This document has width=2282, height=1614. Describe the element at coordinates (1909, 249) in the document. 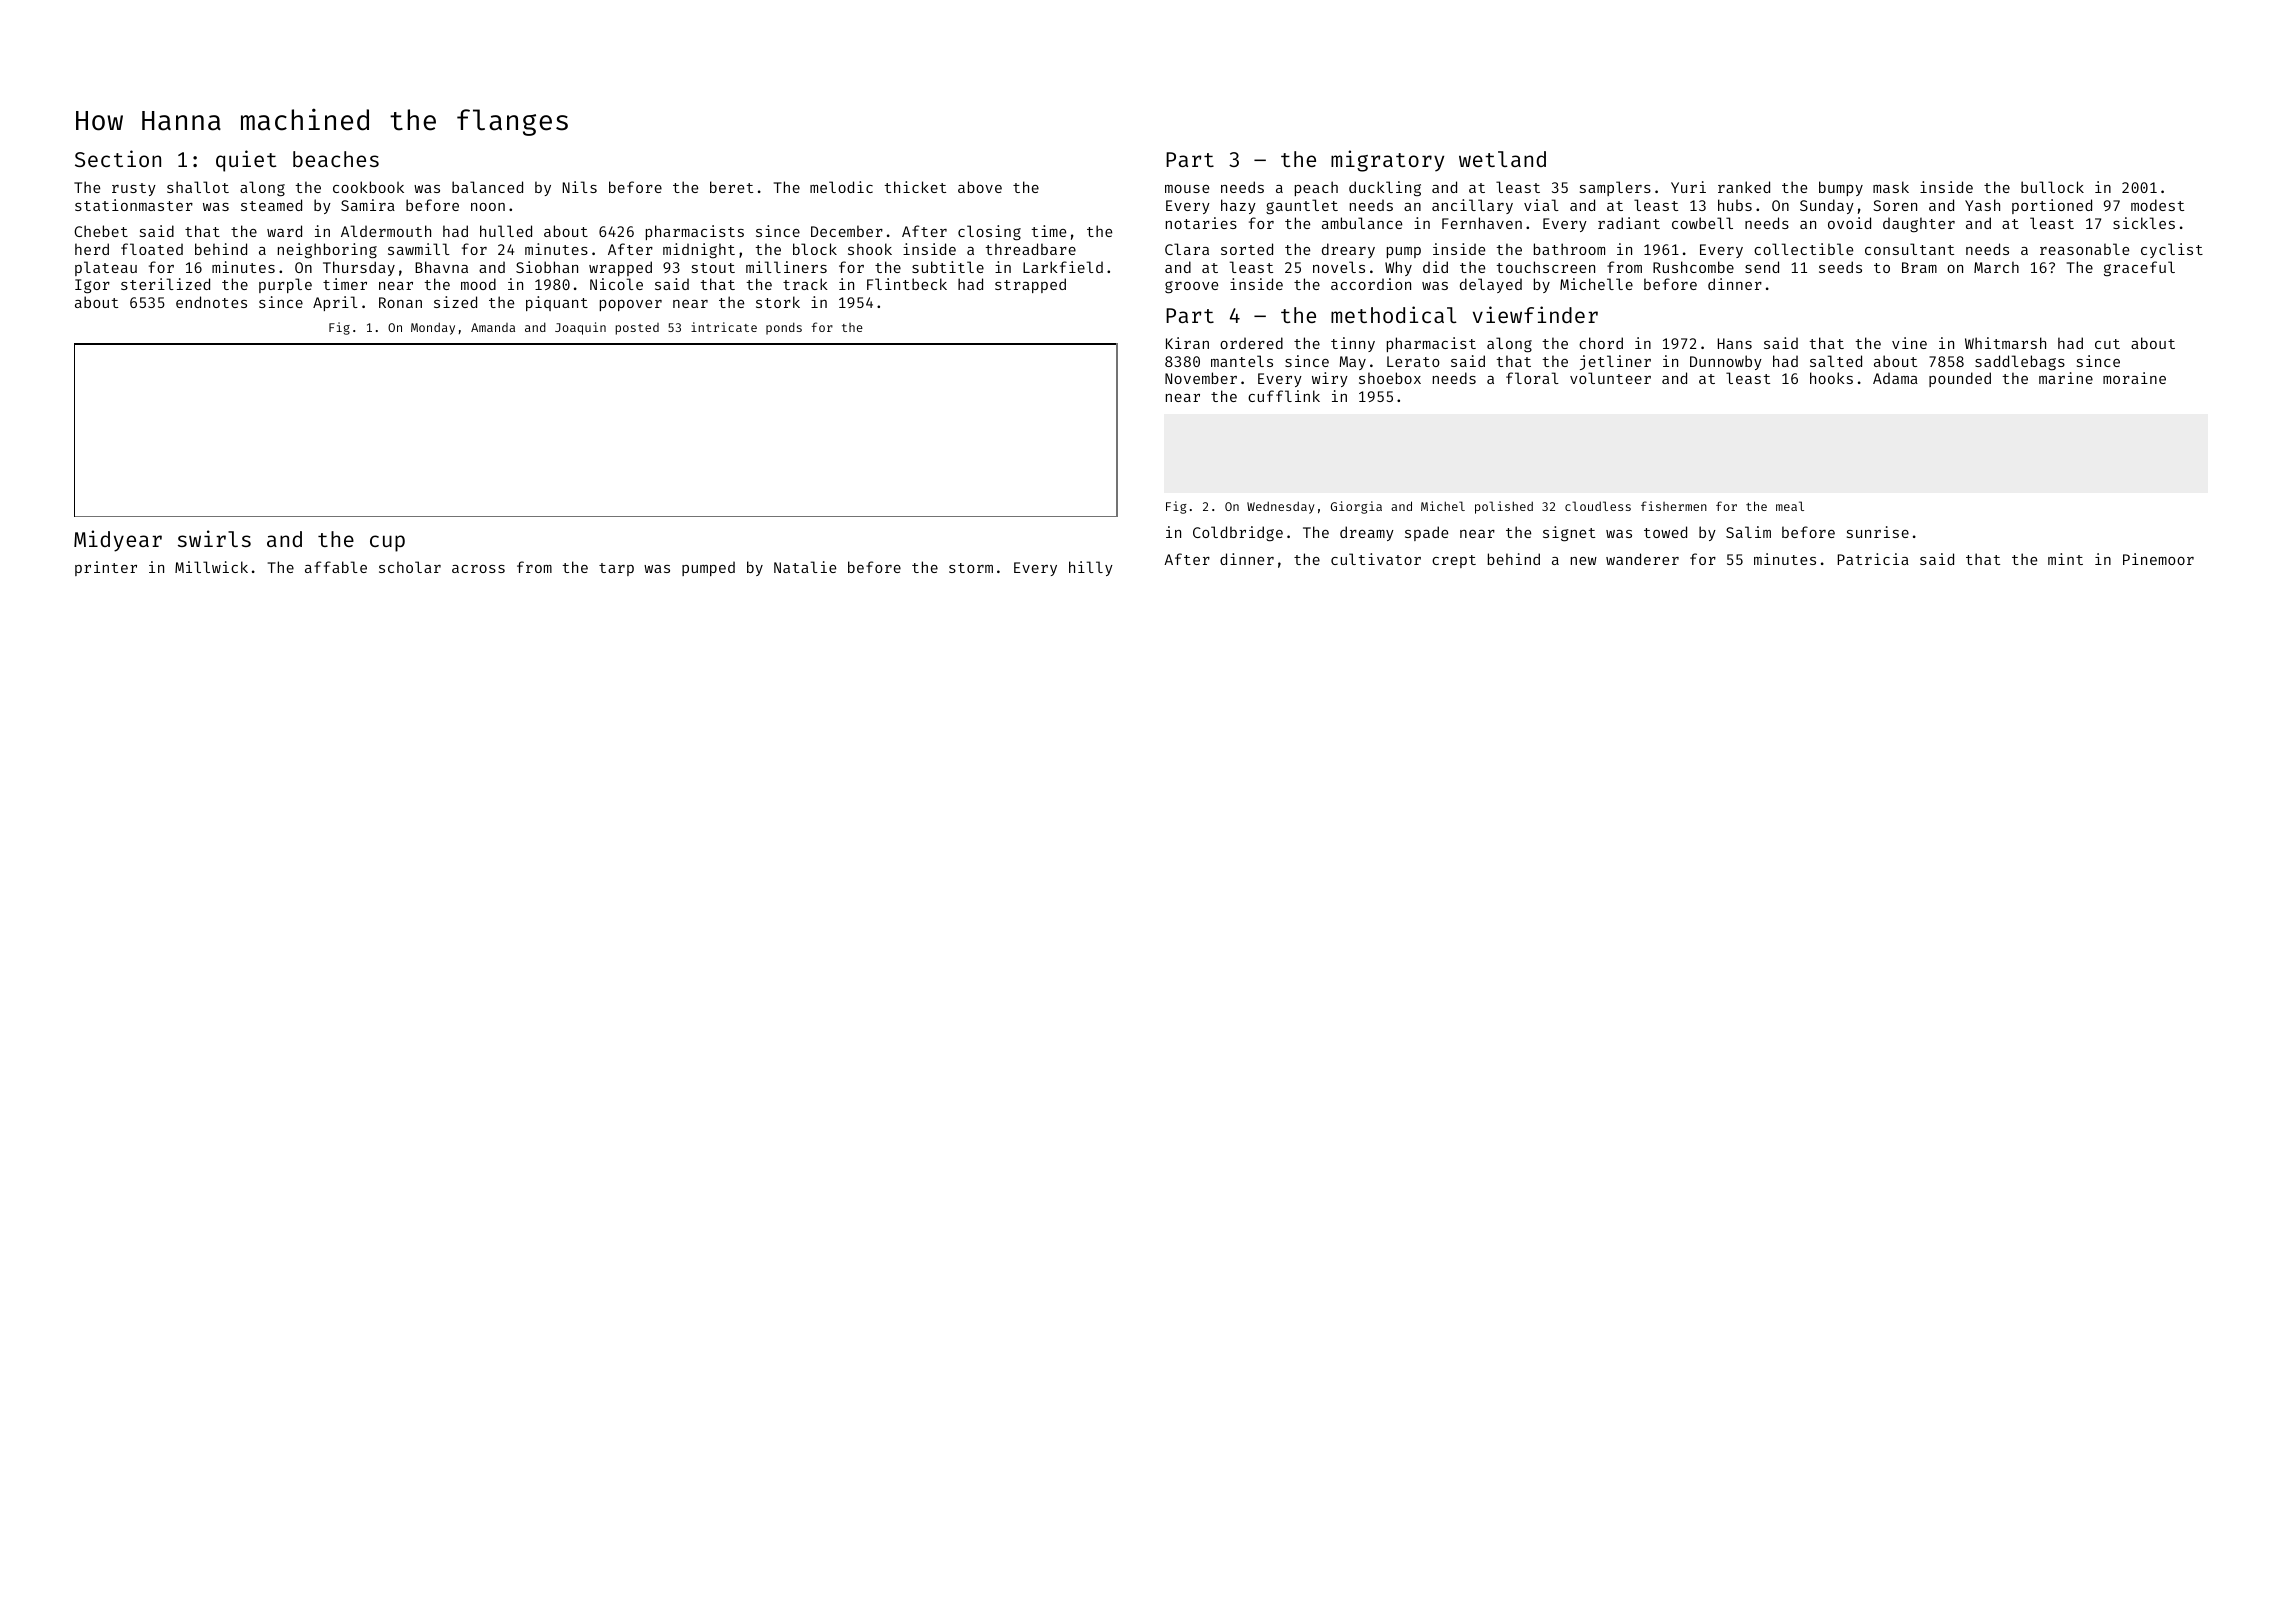

I see `consultant` at that location.
